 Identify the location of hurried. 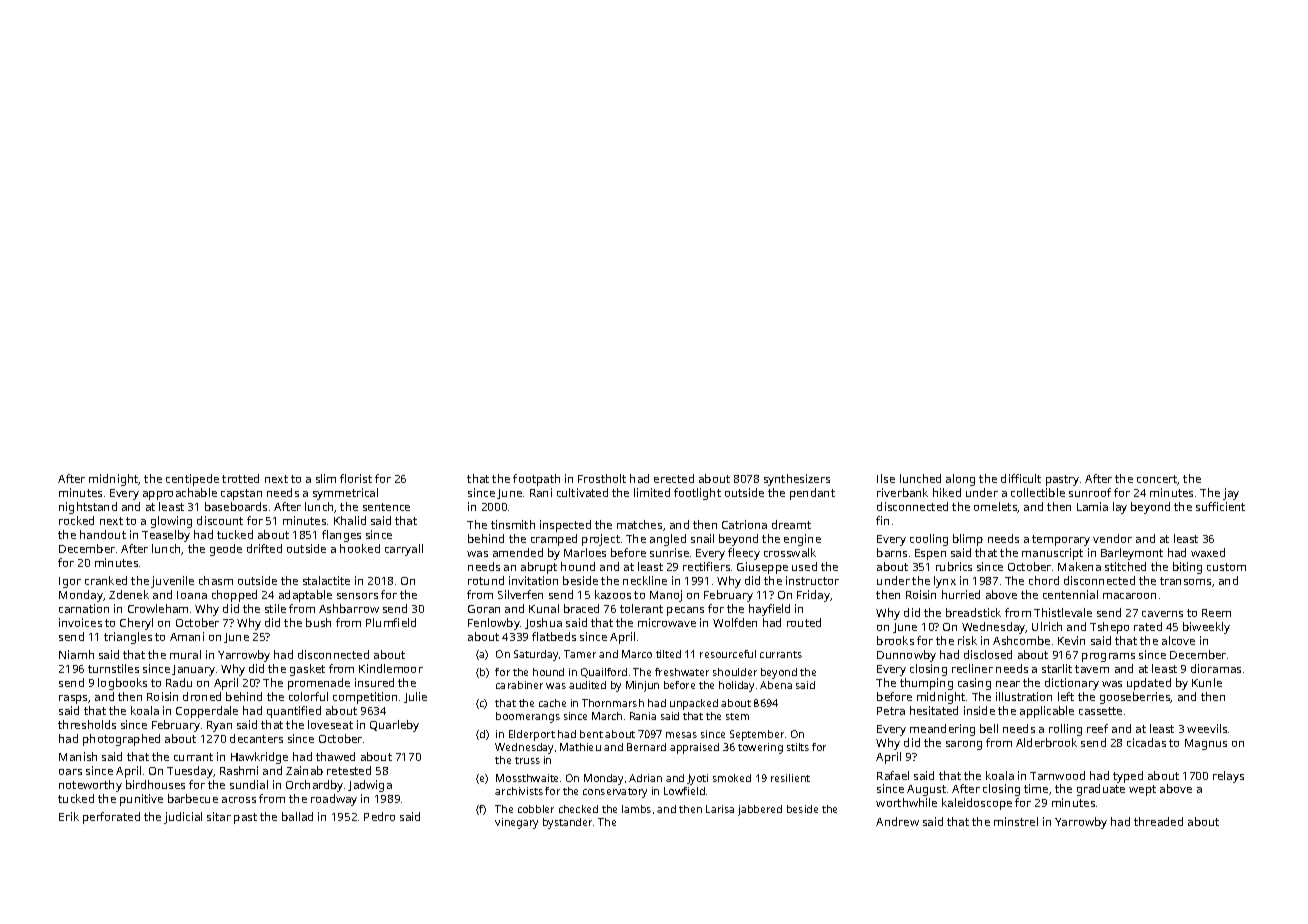
(961, 594).
